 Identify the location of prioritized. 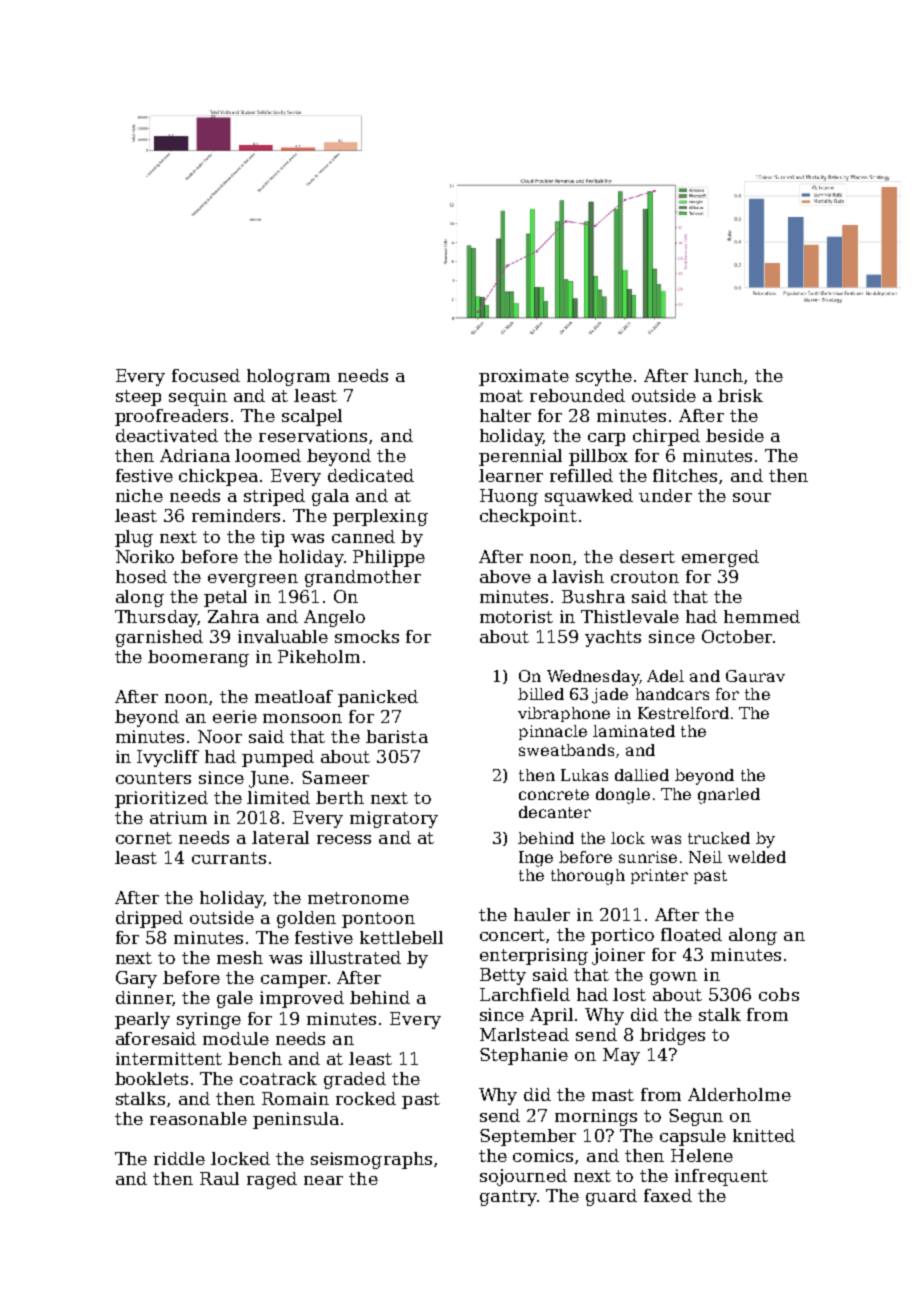
(161, 799).
